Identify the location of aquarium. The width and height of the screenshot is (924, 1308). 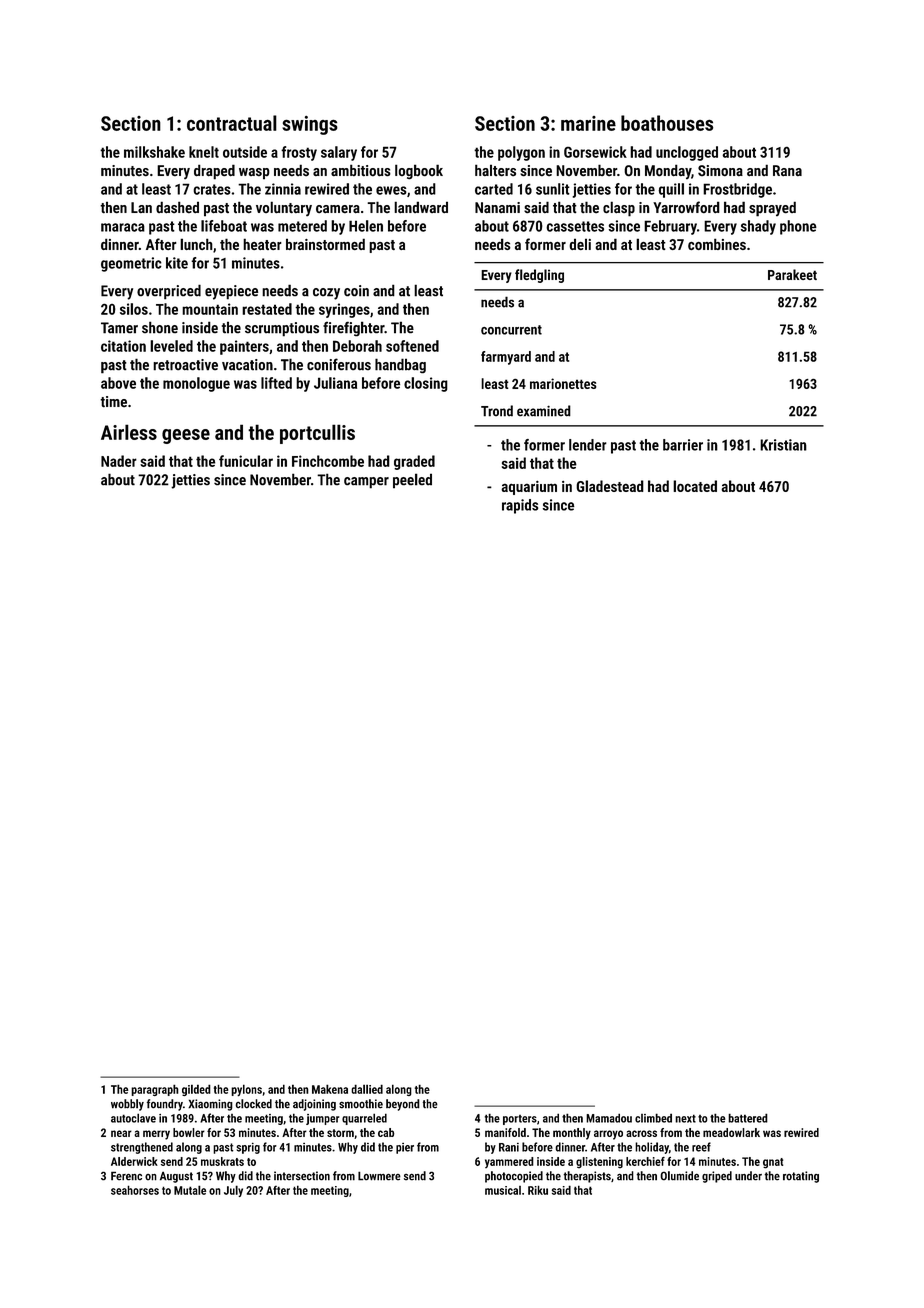
(529, 488).
